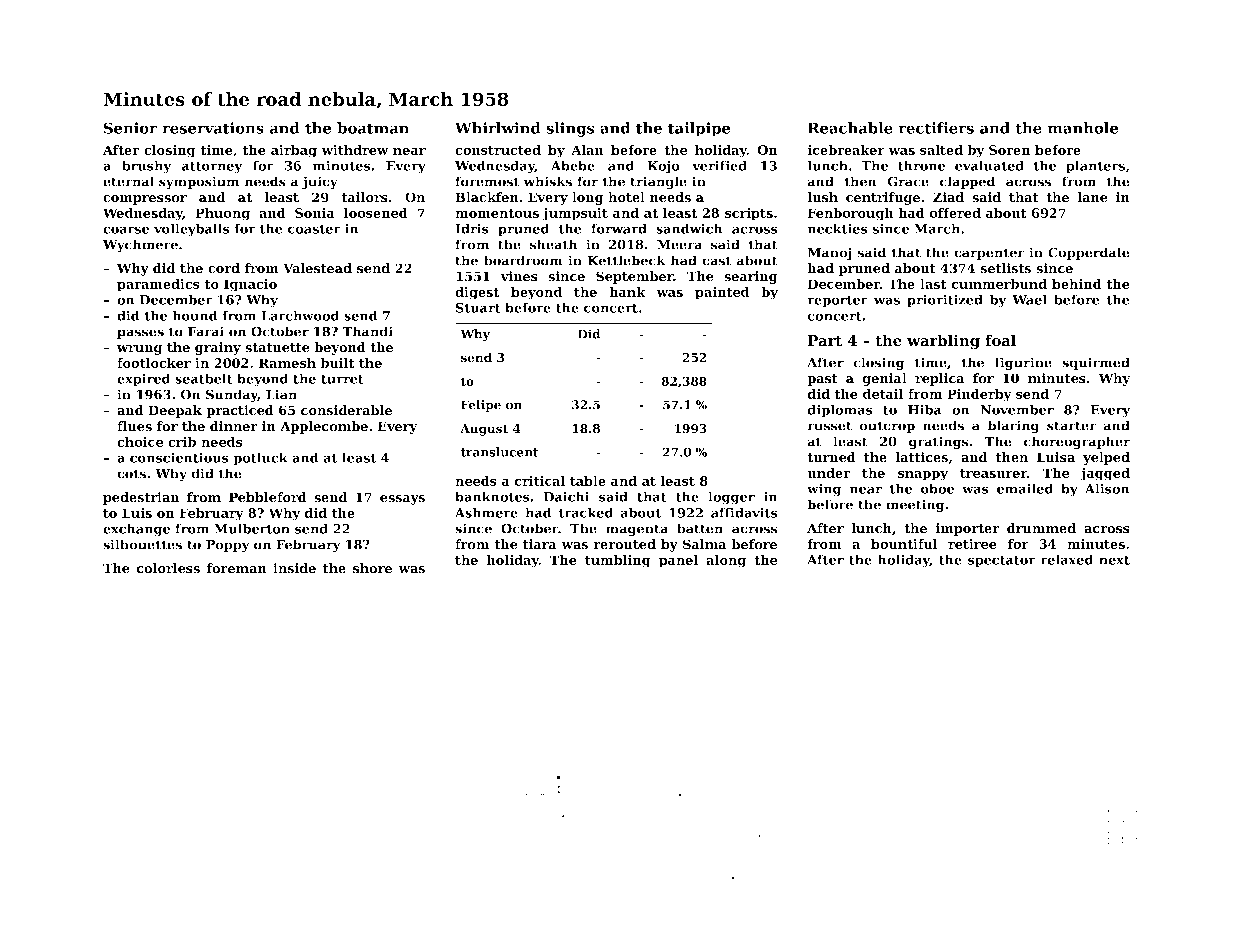  What do you see at coordinates (570, 129) in the document?
I see `slings` at bounding box center [570, 129].
